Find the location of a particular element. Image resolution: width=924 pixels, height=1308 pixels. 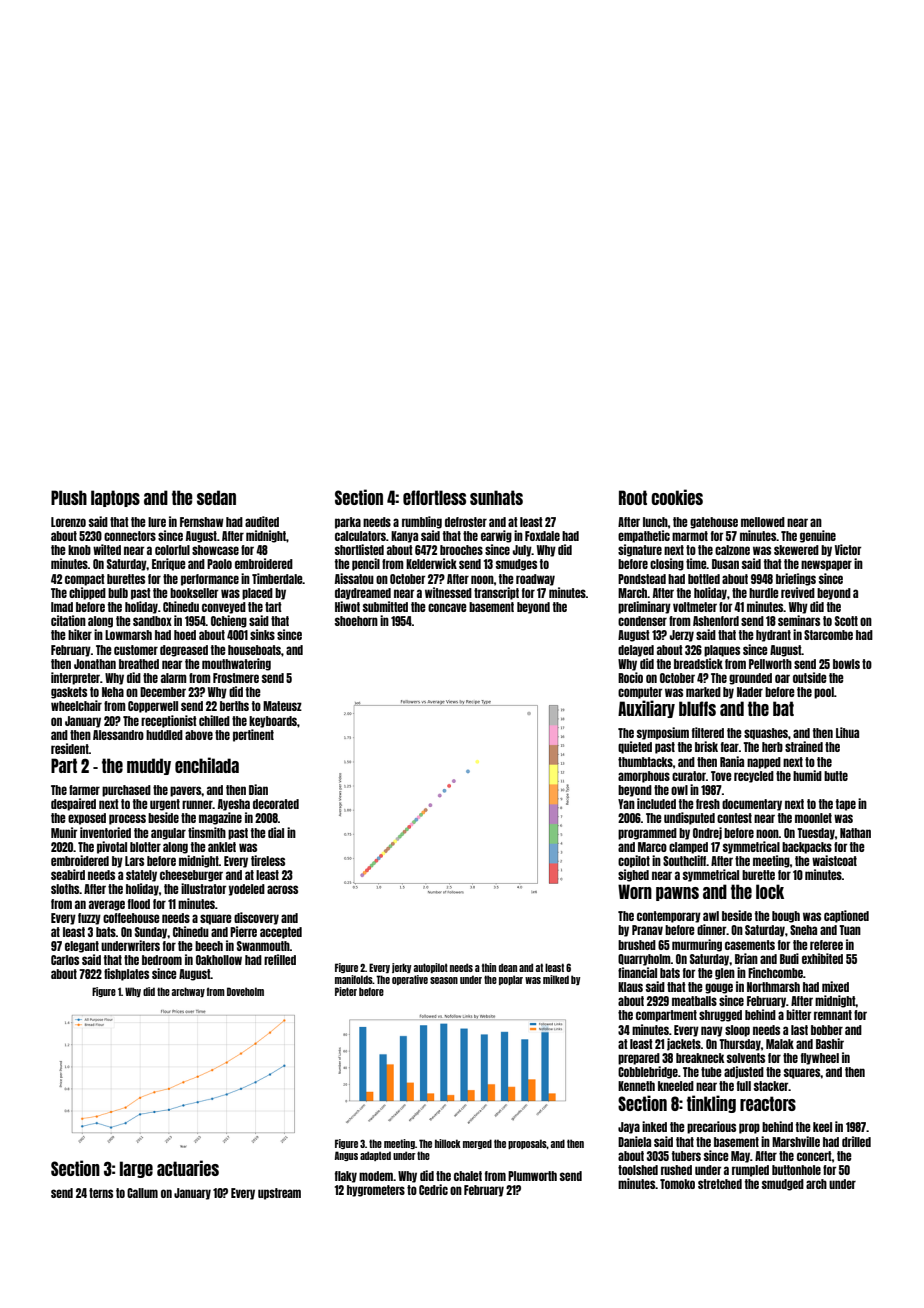

Root is located at coordinates (633, 497).
